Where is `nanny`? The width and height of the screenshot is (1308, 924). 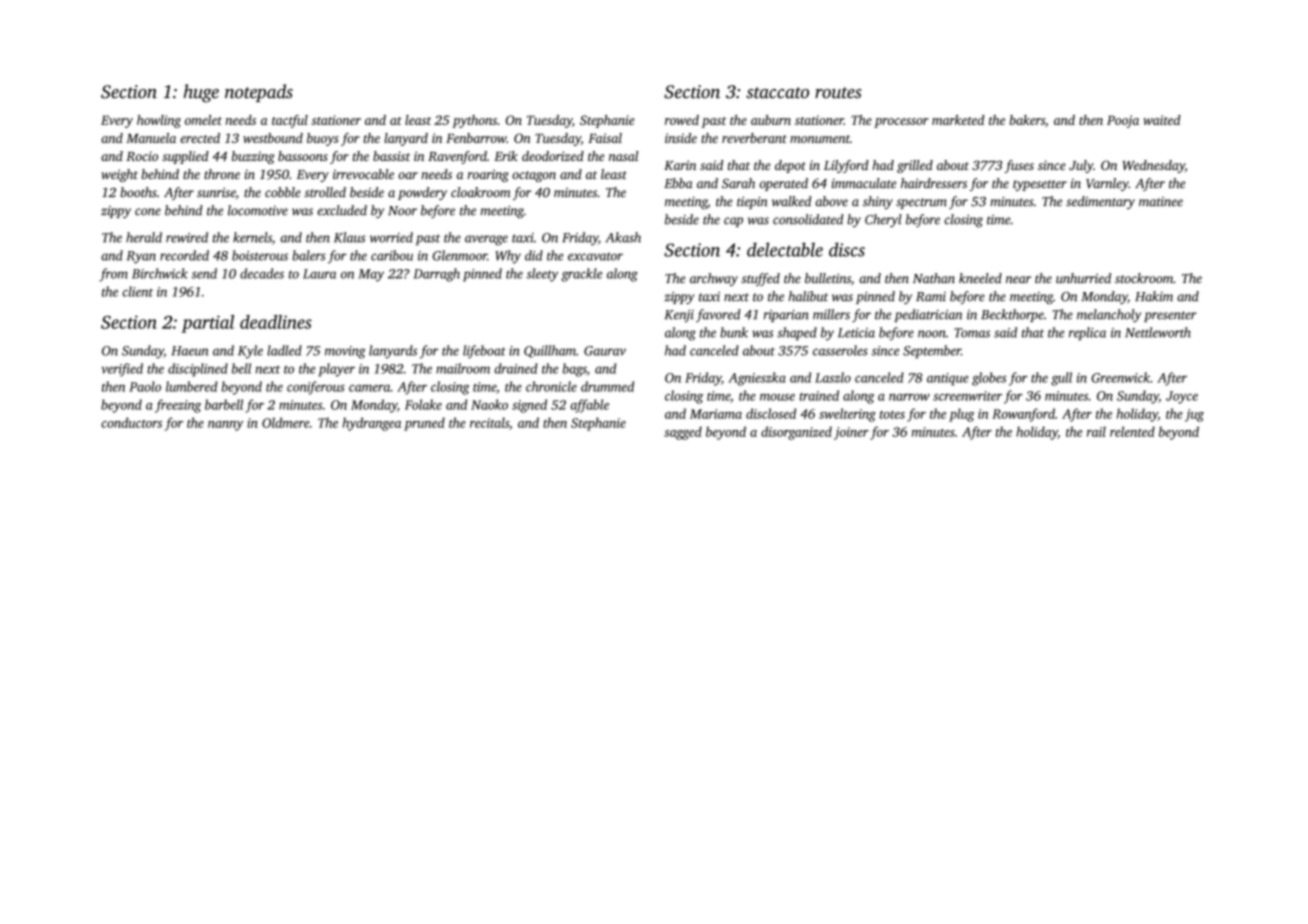 nanny is located at coordinates (225, 426).
